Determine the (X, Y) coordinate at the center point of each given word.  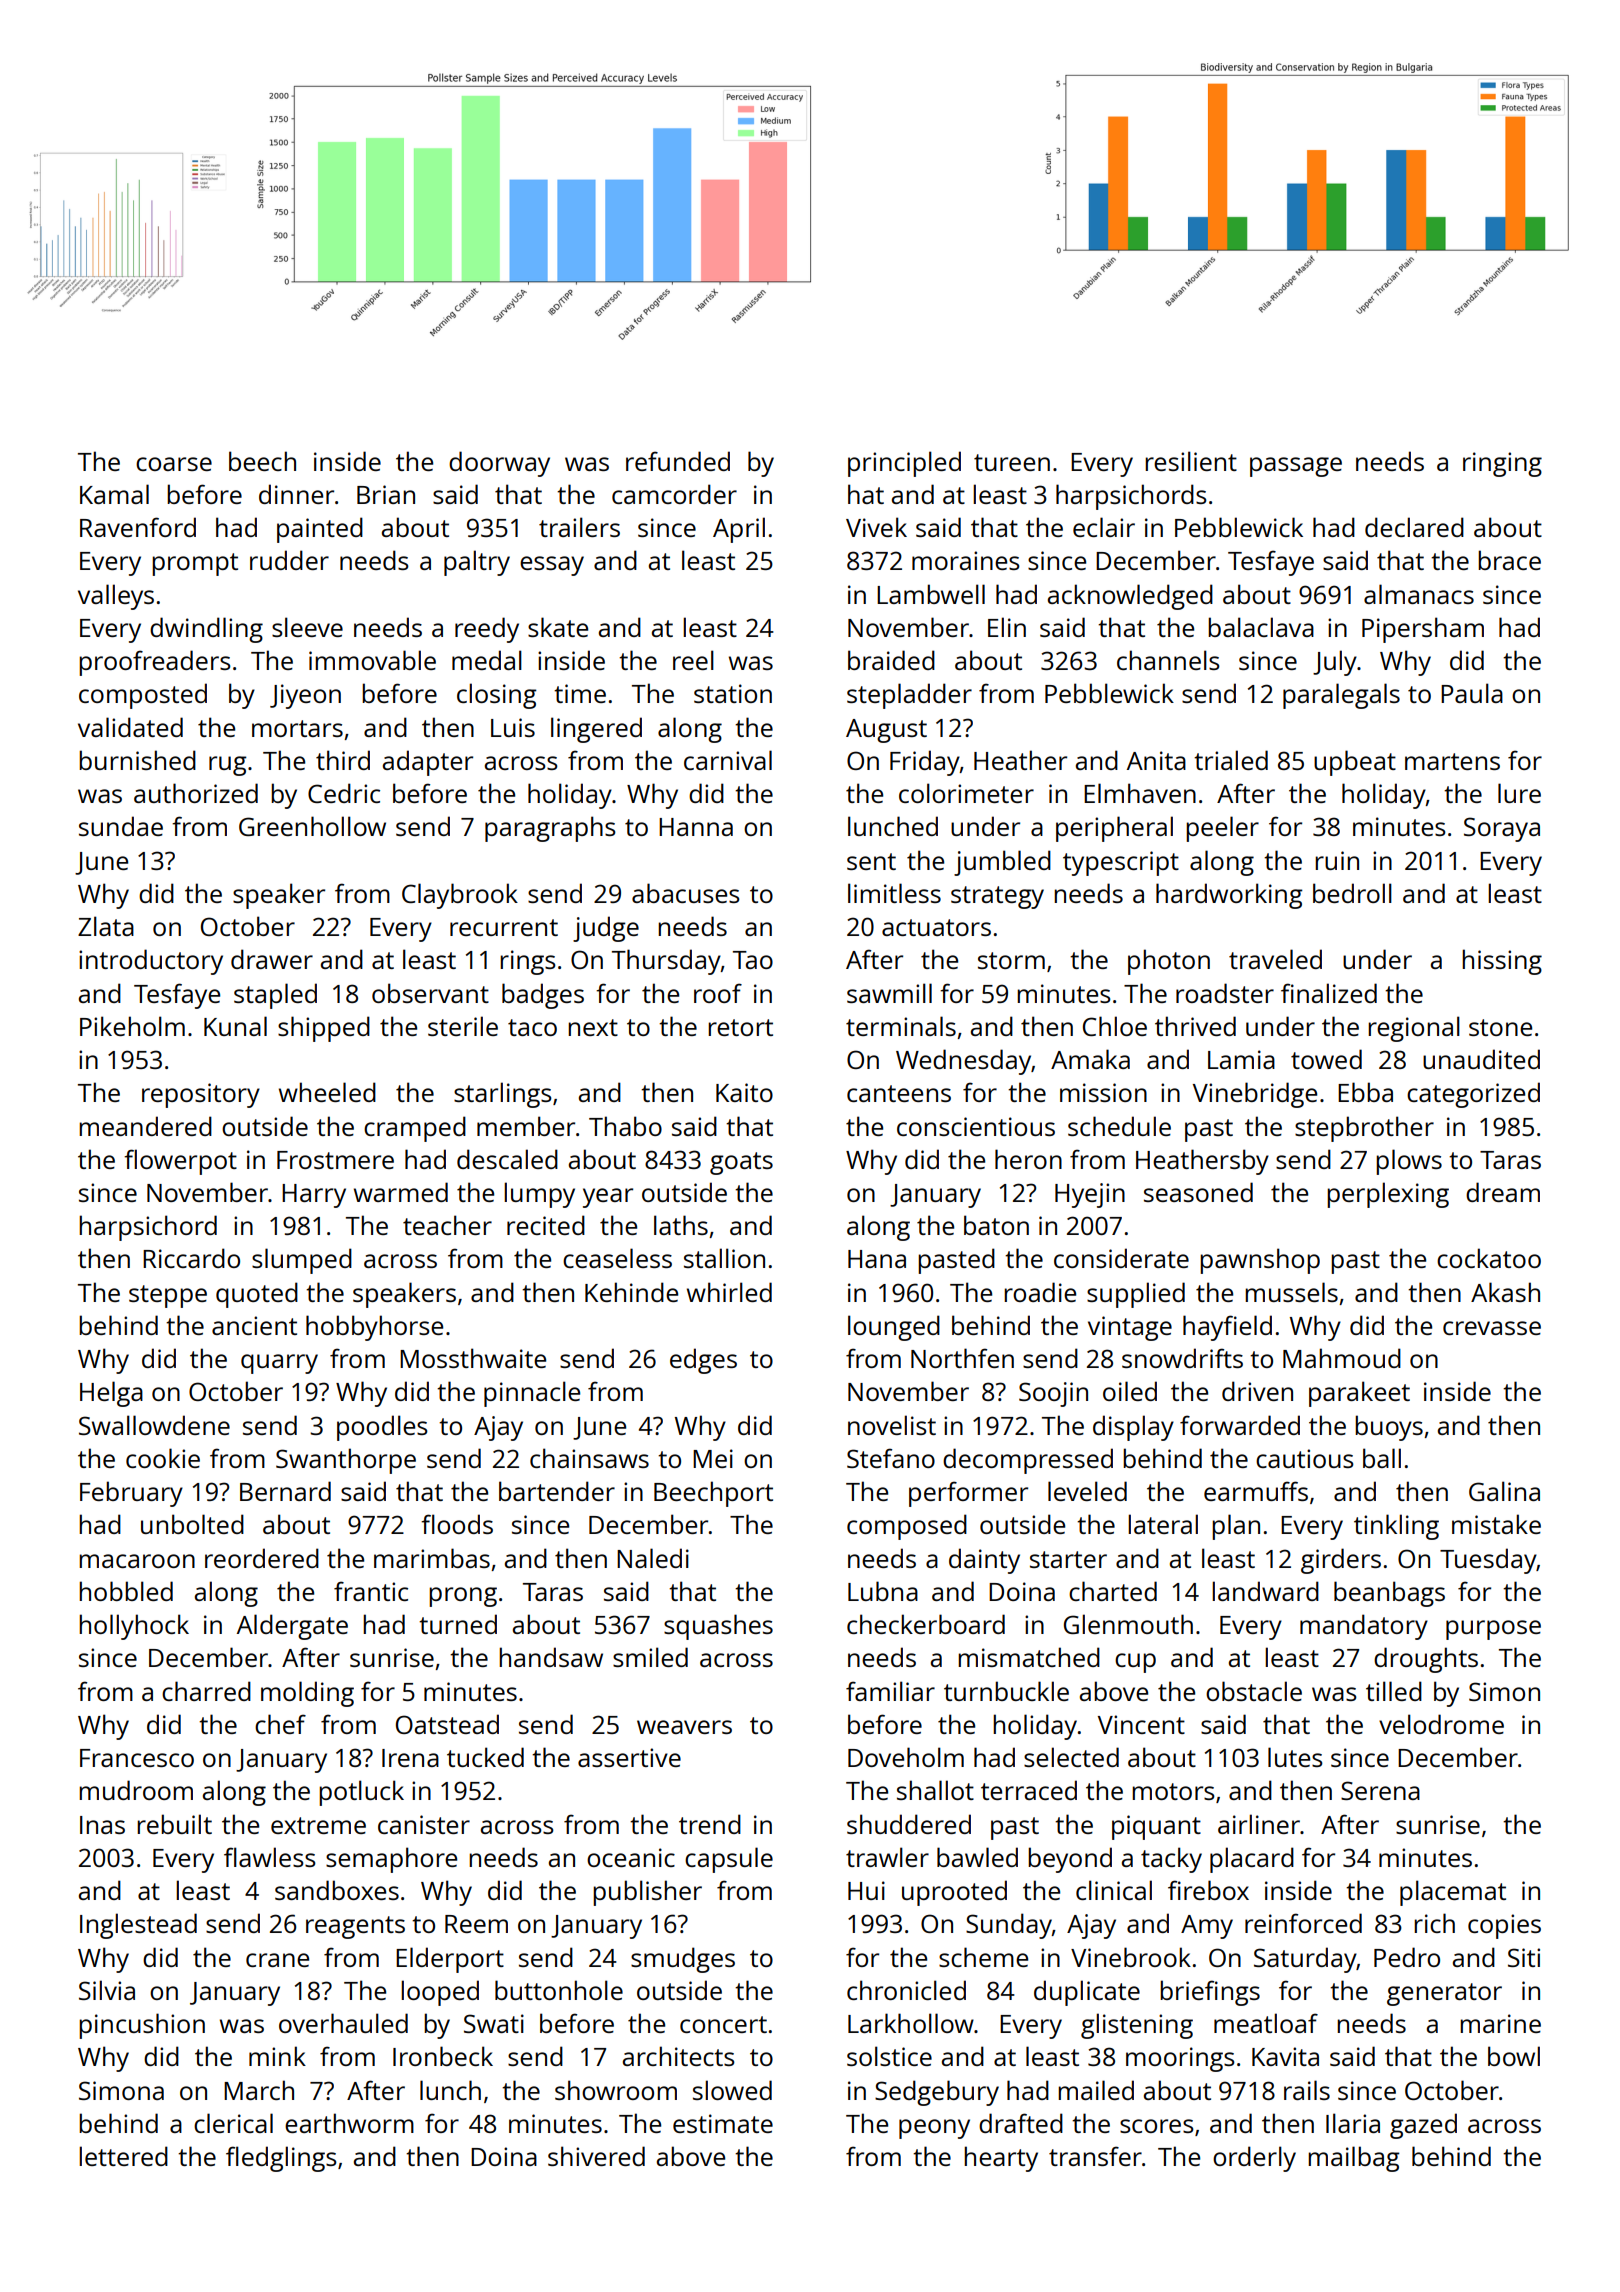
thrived (1195, 1026)
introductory (151, 962)
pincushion (142, 2026)
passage (1296, 467)
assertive (629, 1757)
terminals (901, 1026)
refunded (678, 461)
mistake (1496, 1524)
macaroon (137, 1561)
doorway (499, 464)
